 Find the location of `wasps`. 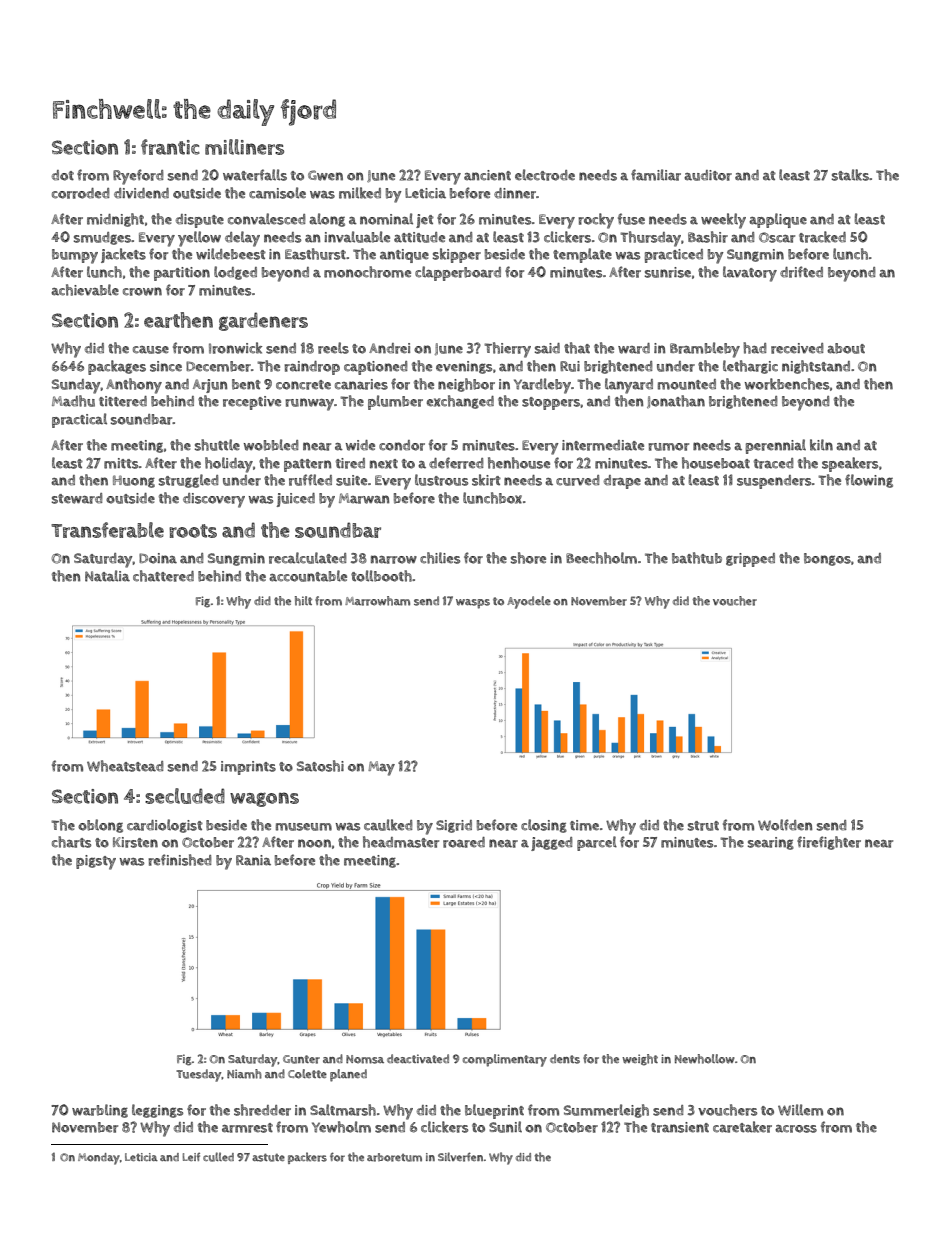

wasps is located at coordinates (473, 604).
